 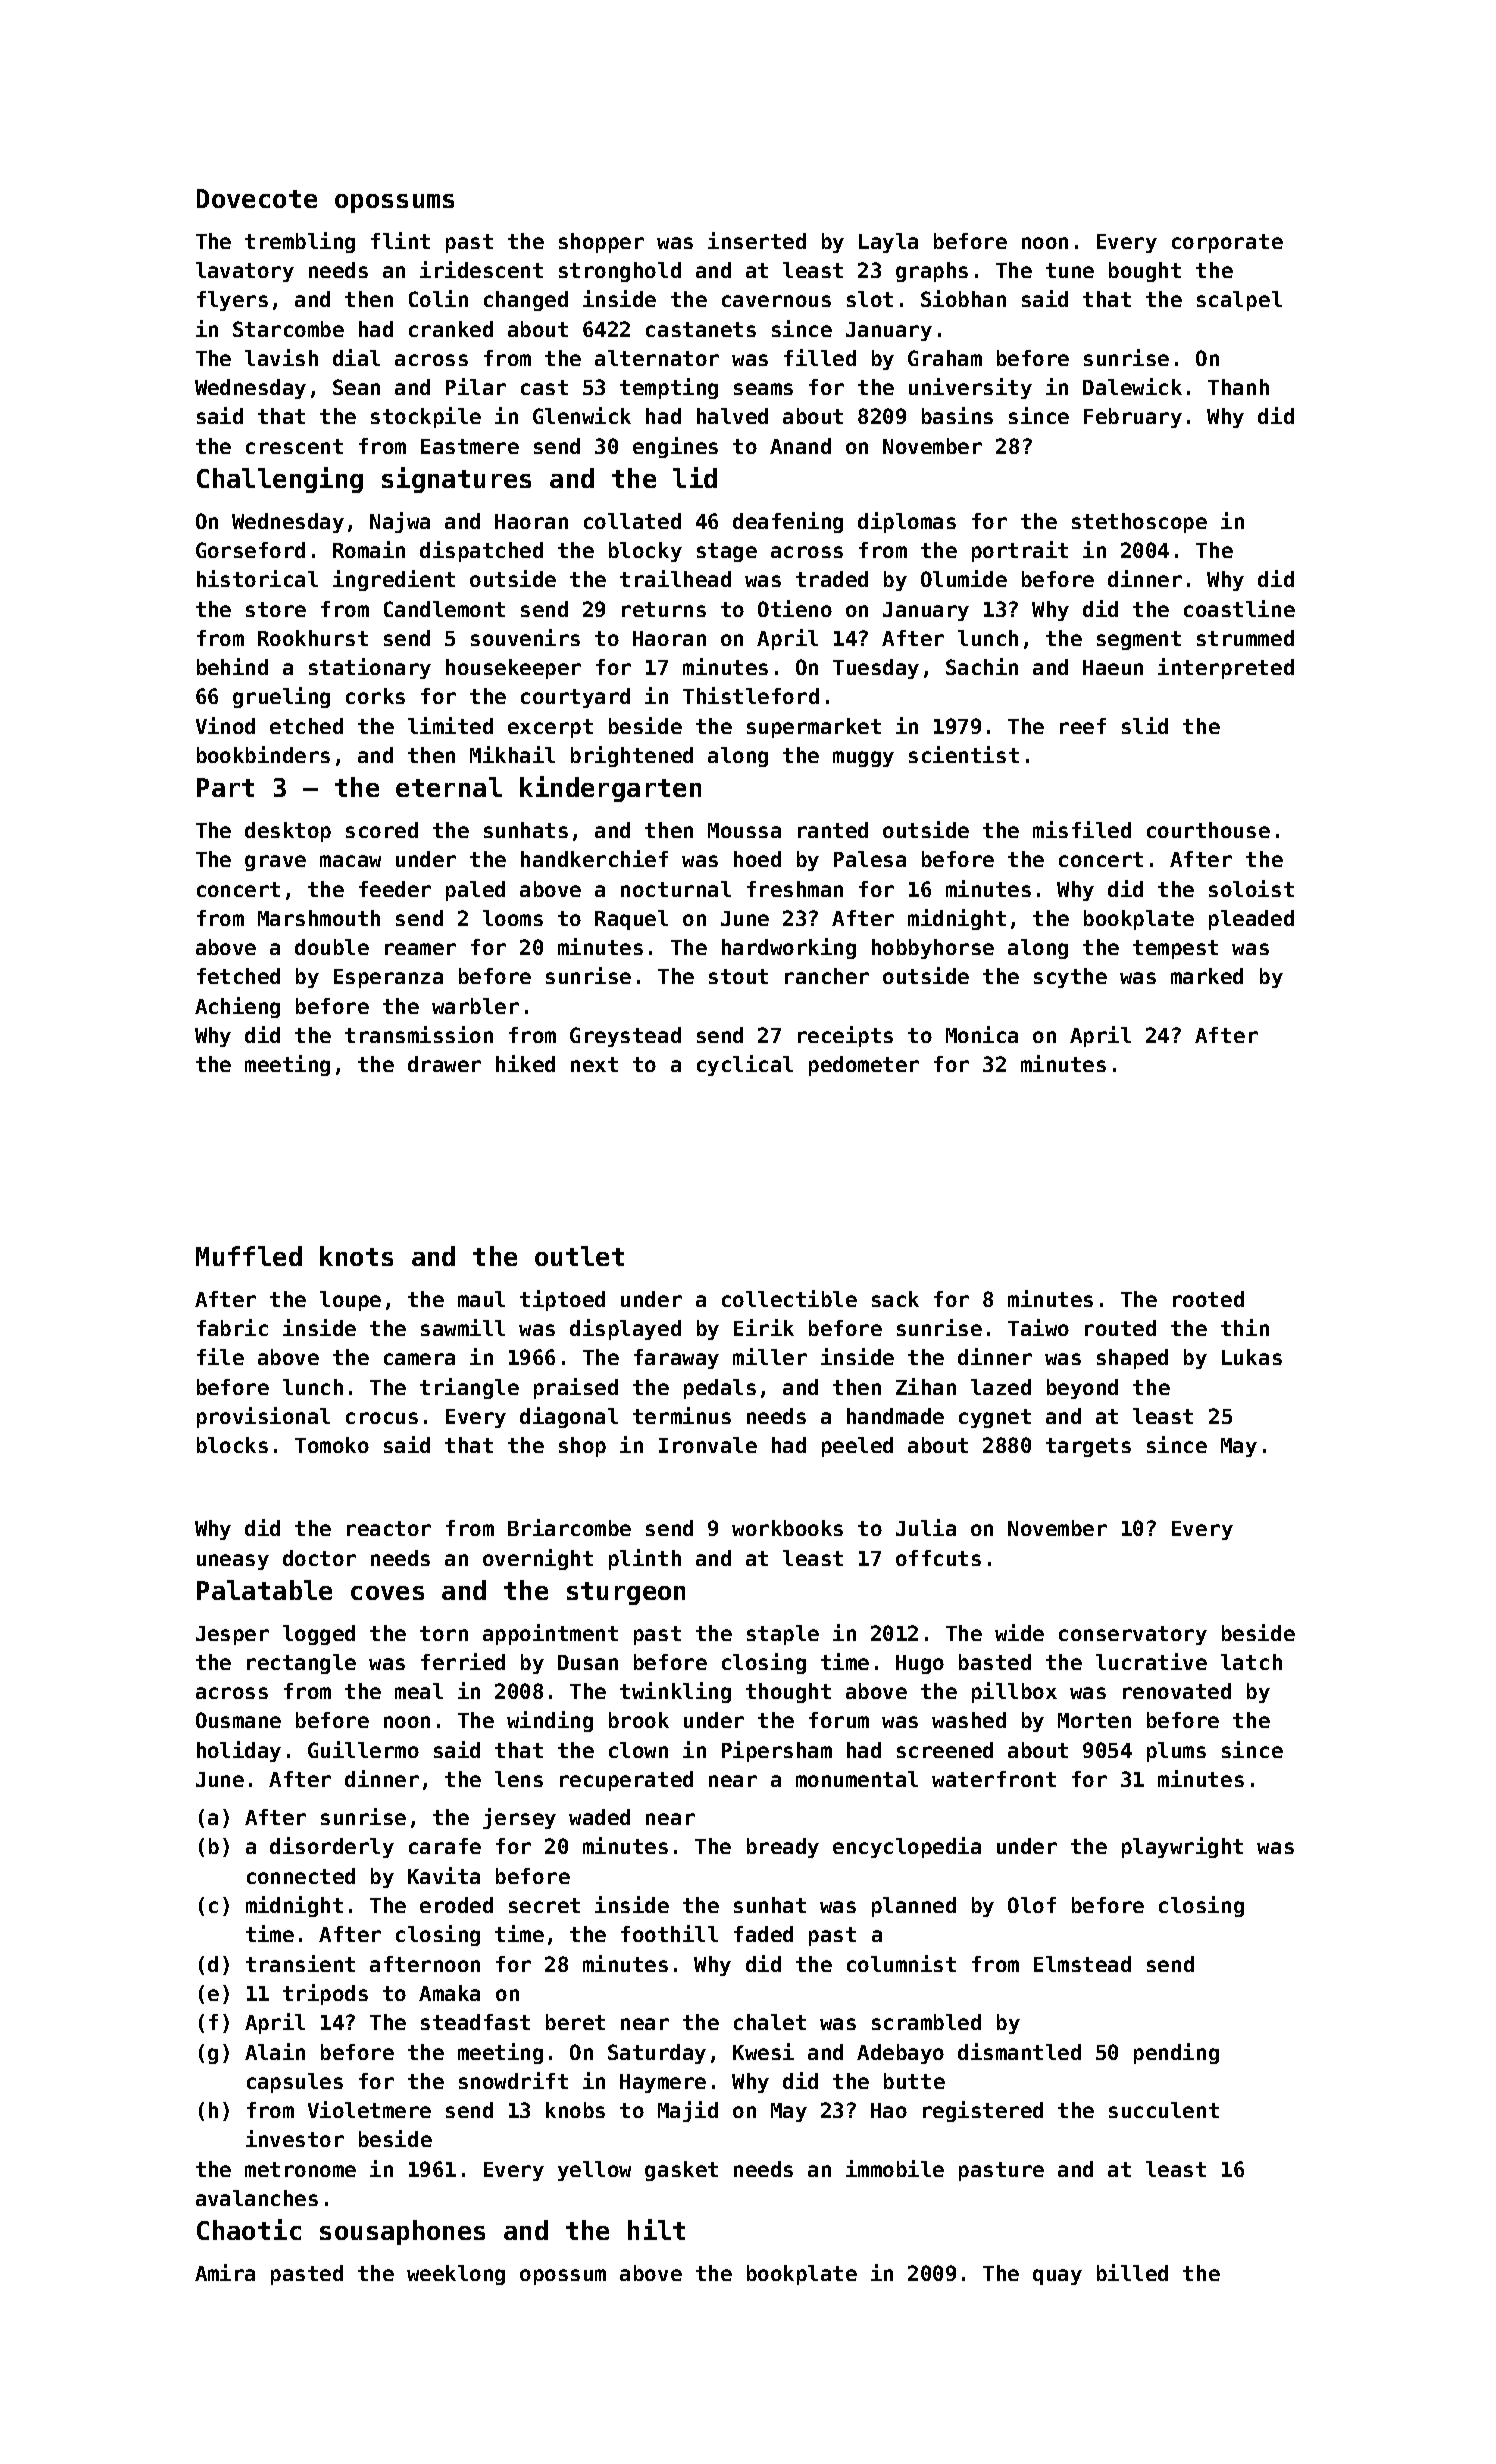 I want to click on targets, so click(x=1088, y=1447).
